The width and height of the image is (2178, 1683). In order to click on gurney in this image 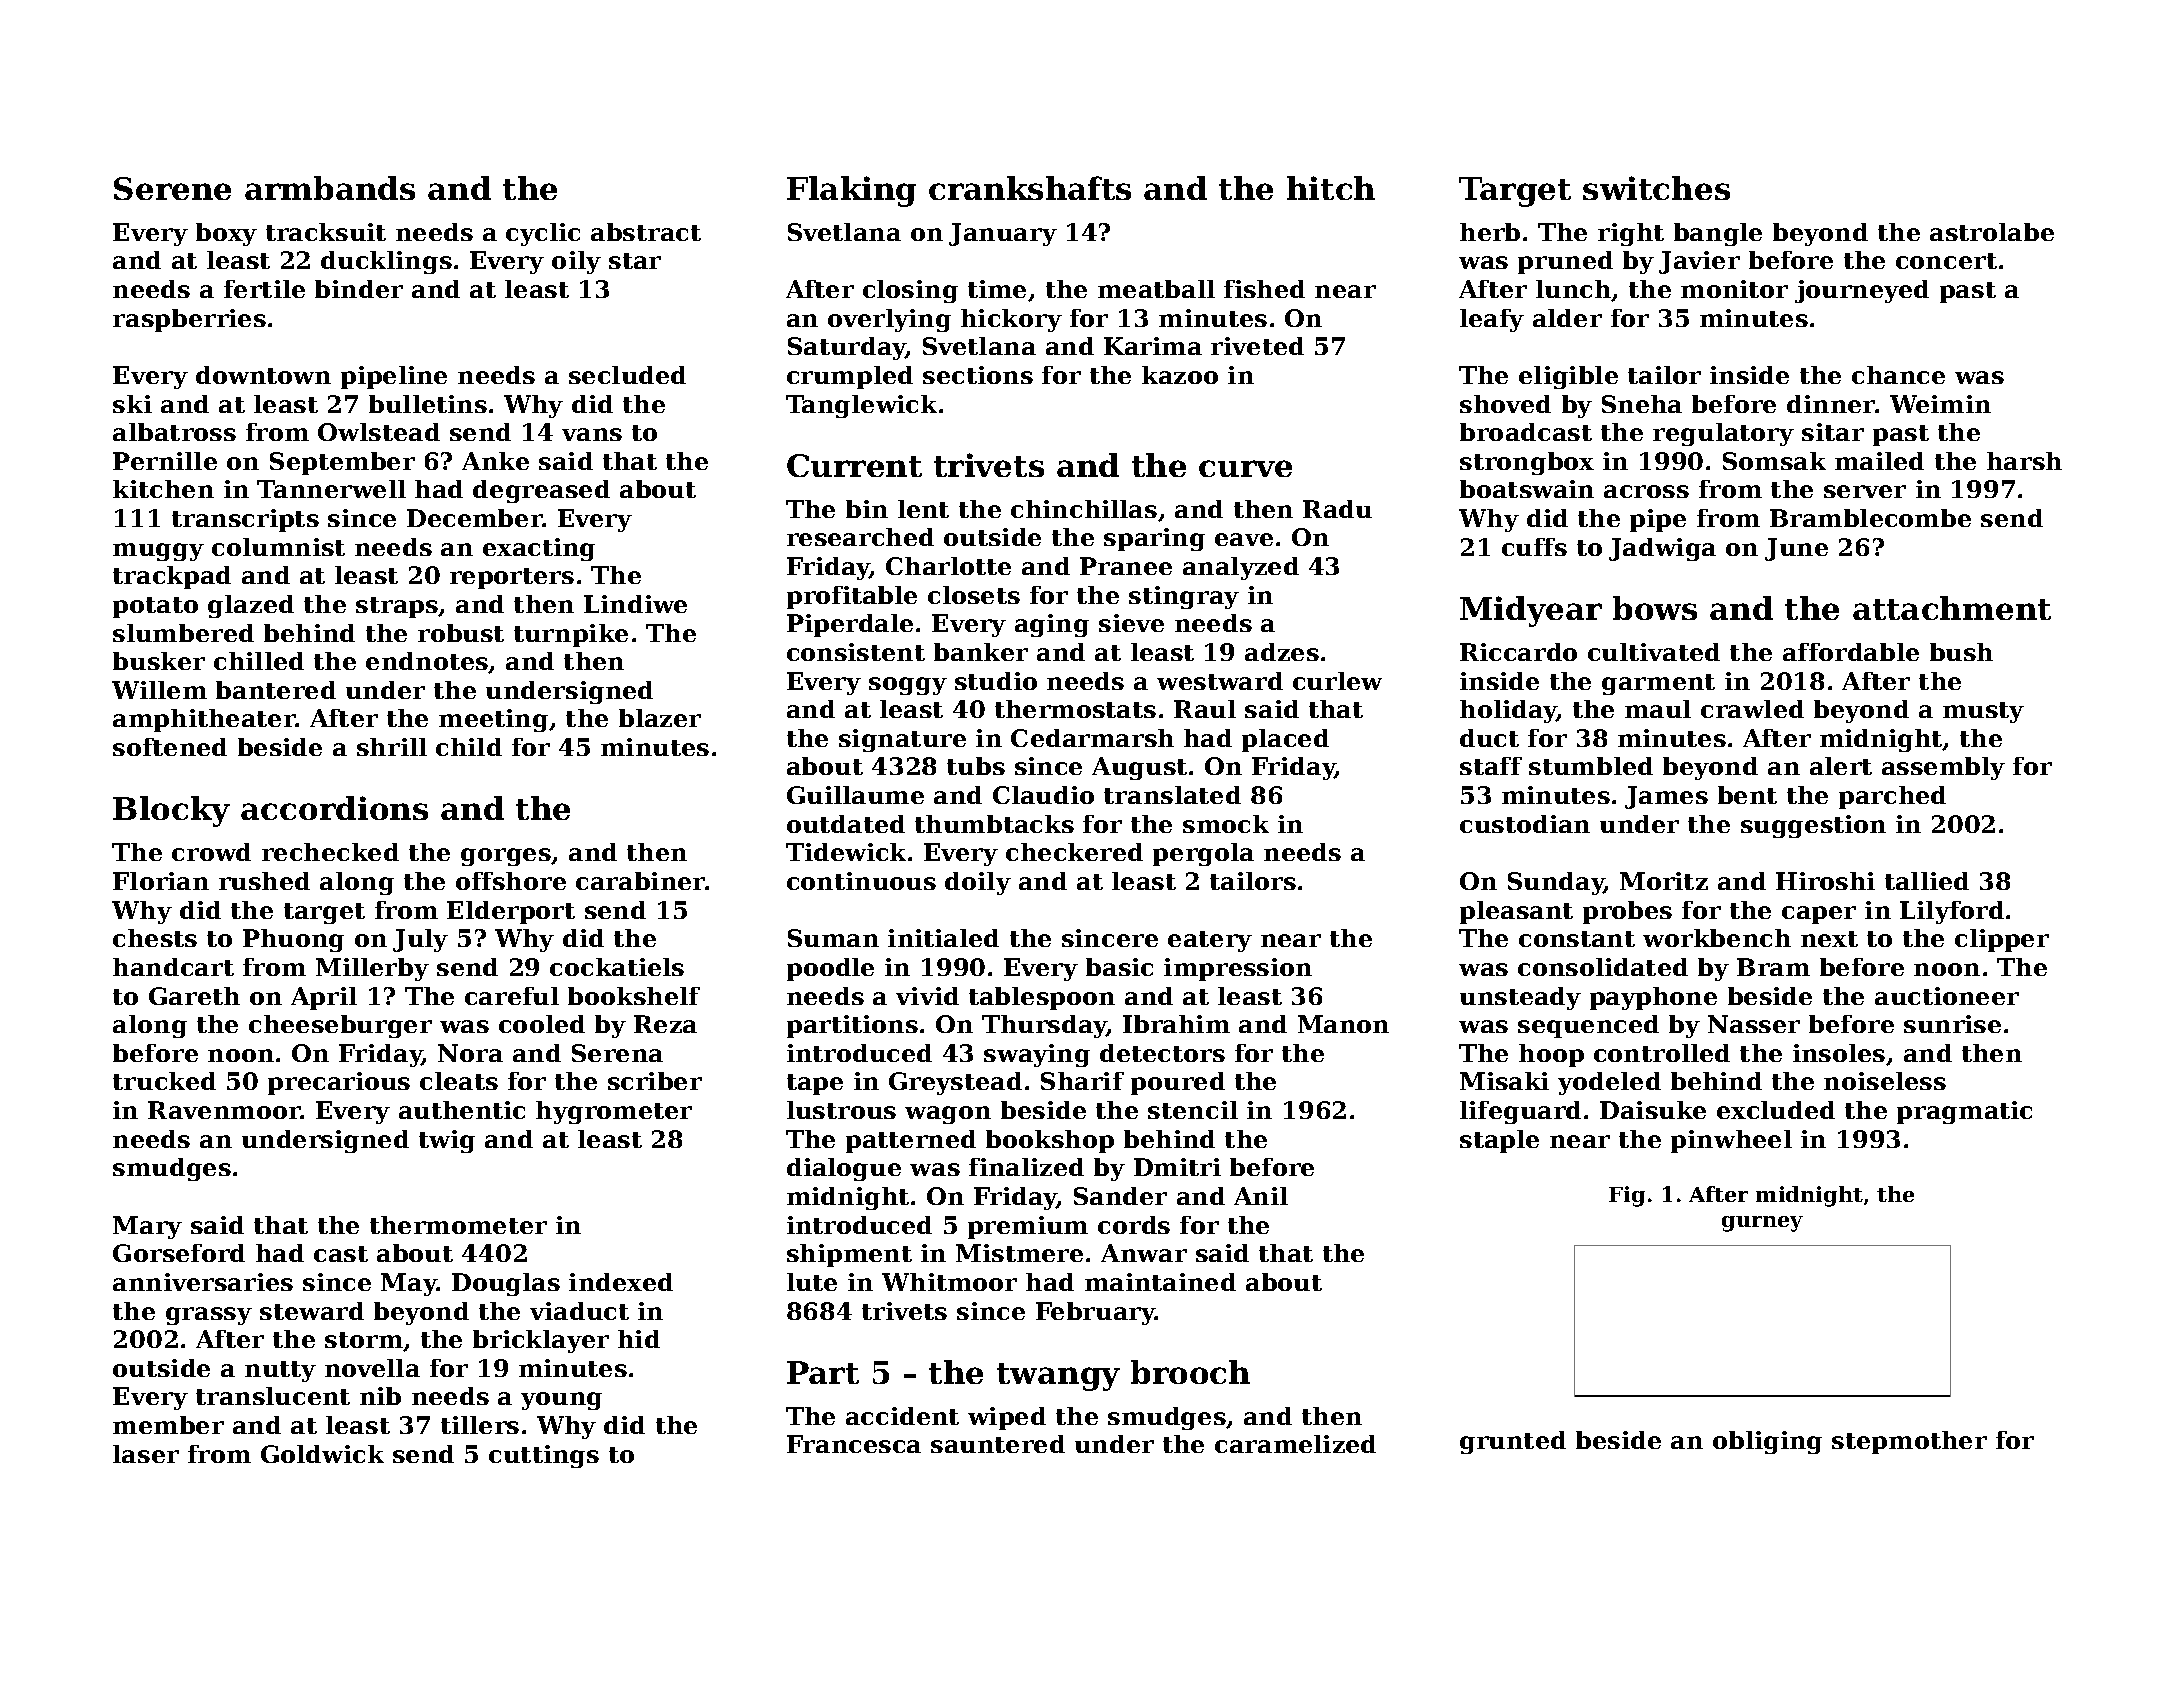, I will do `click(1762, 1224)`.
